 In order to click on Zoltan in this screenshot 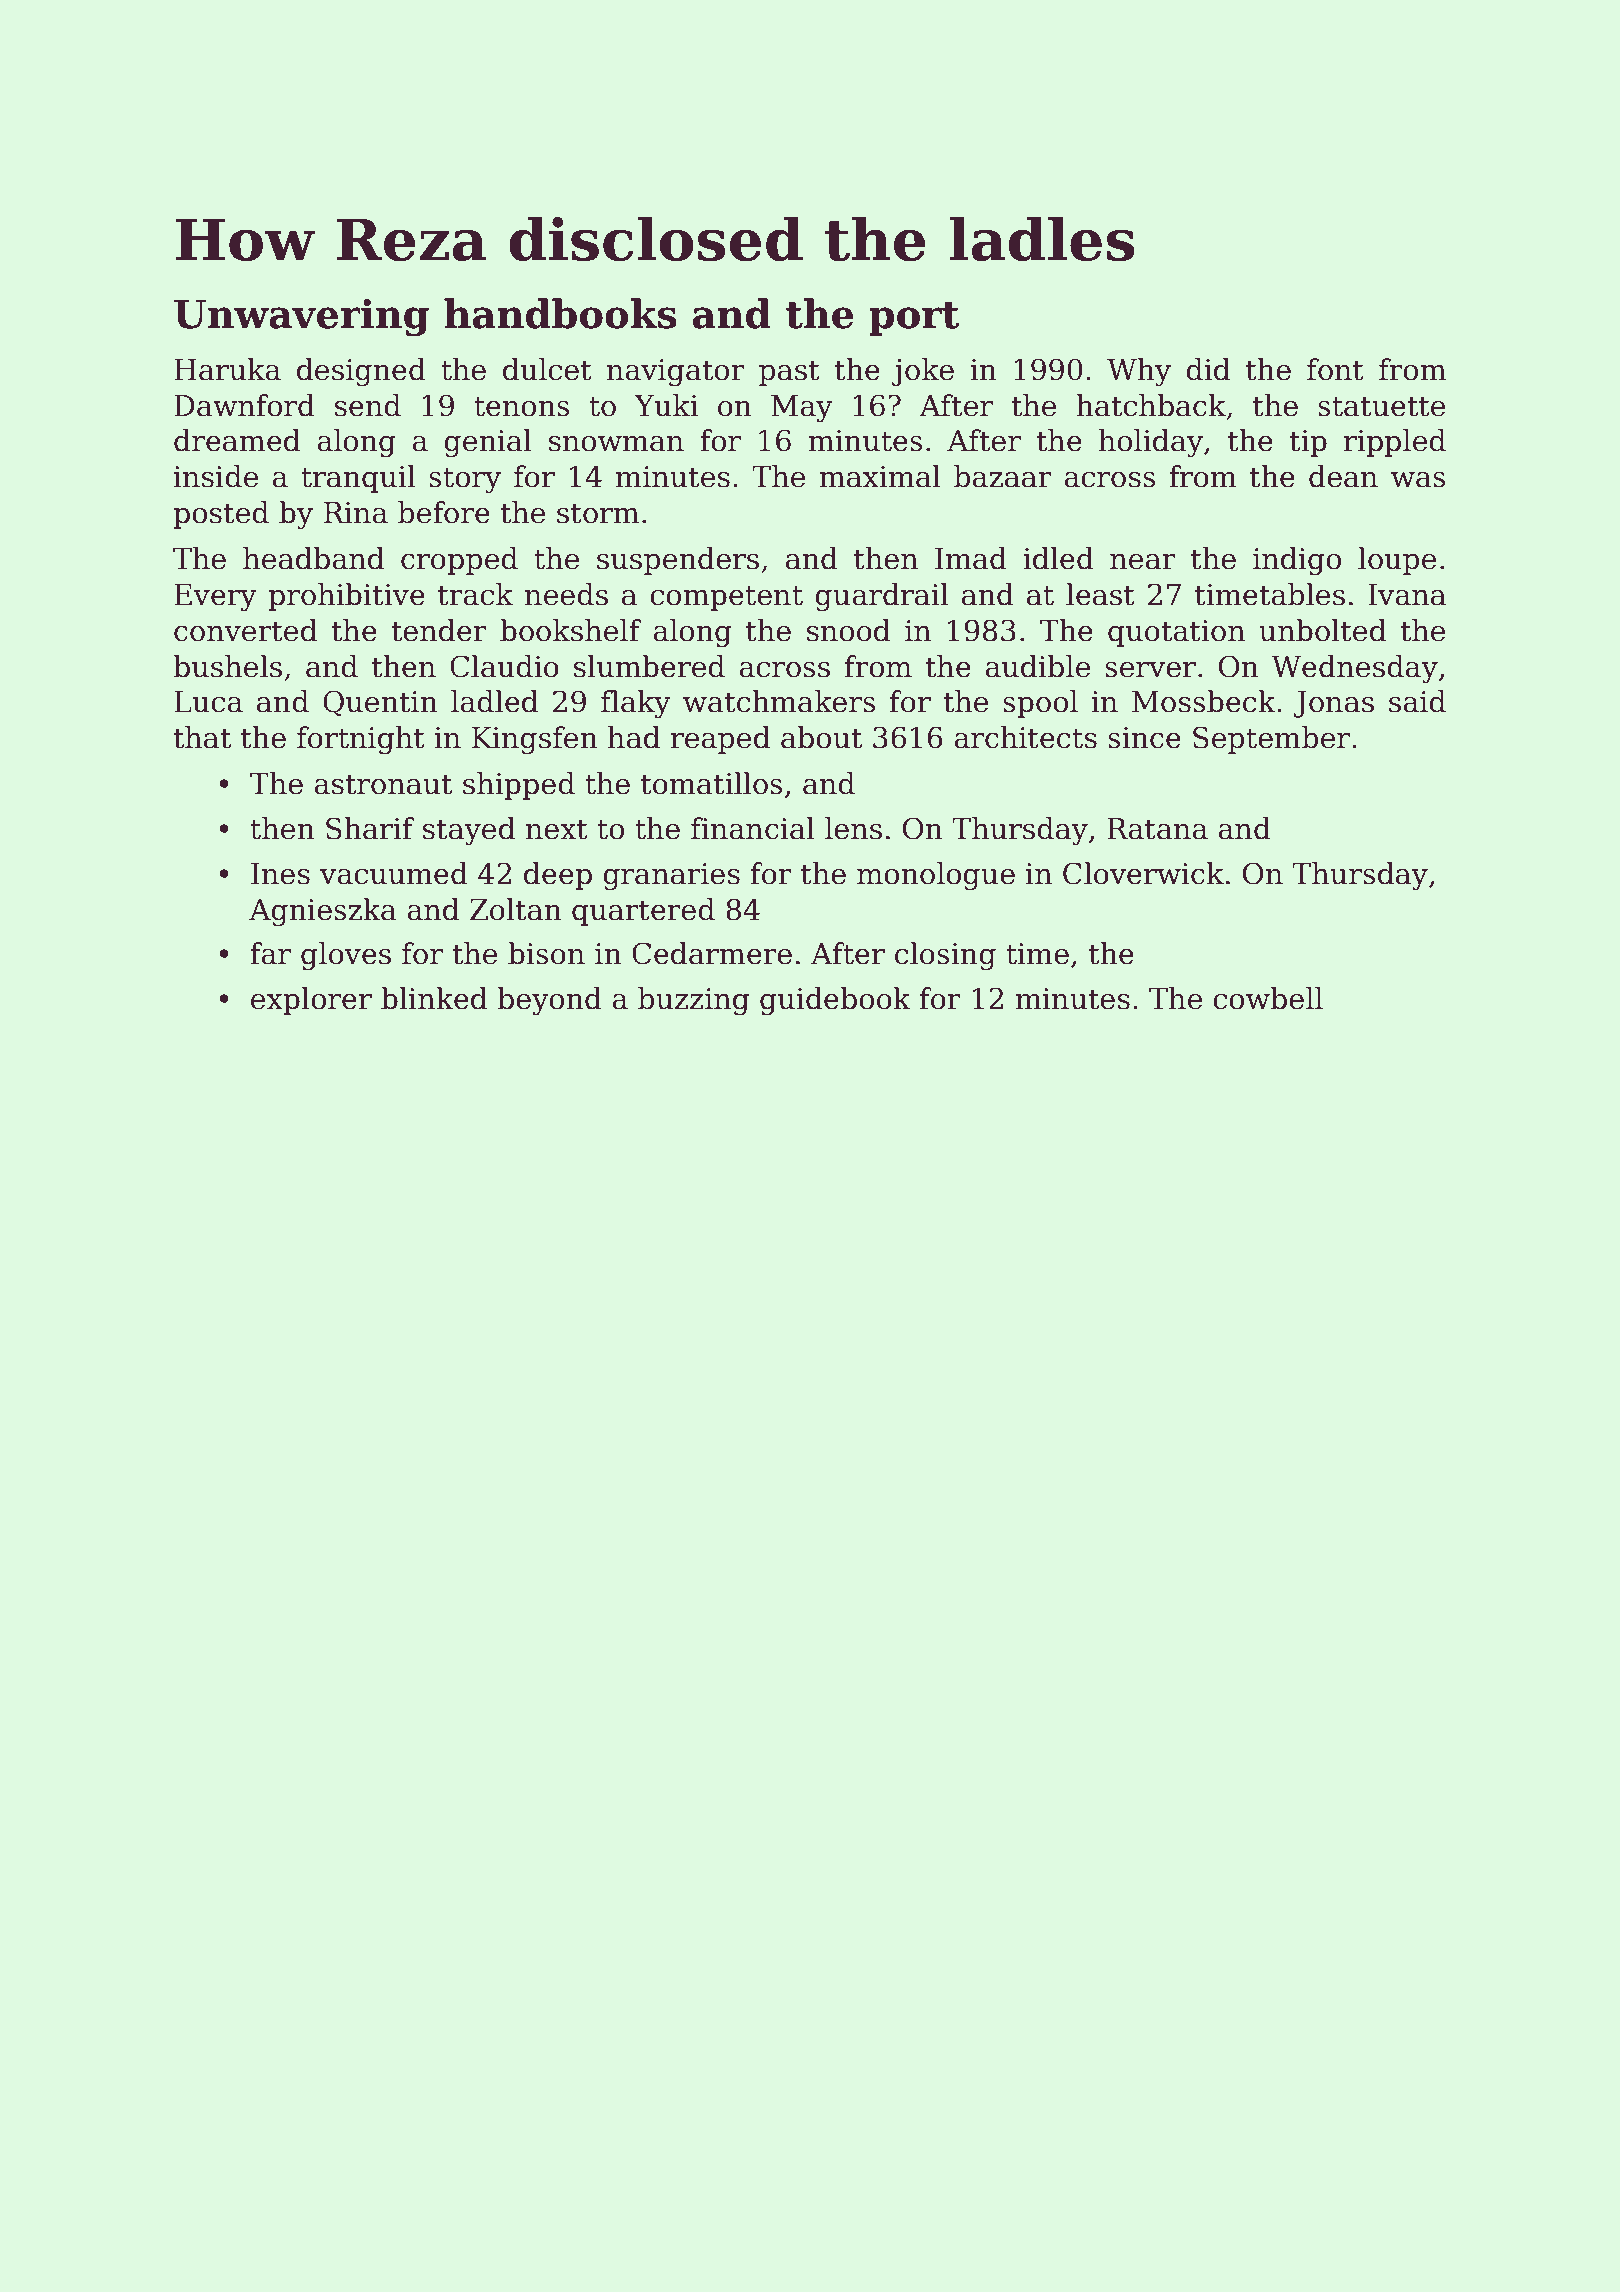, I will do `click(516, 909)`.
